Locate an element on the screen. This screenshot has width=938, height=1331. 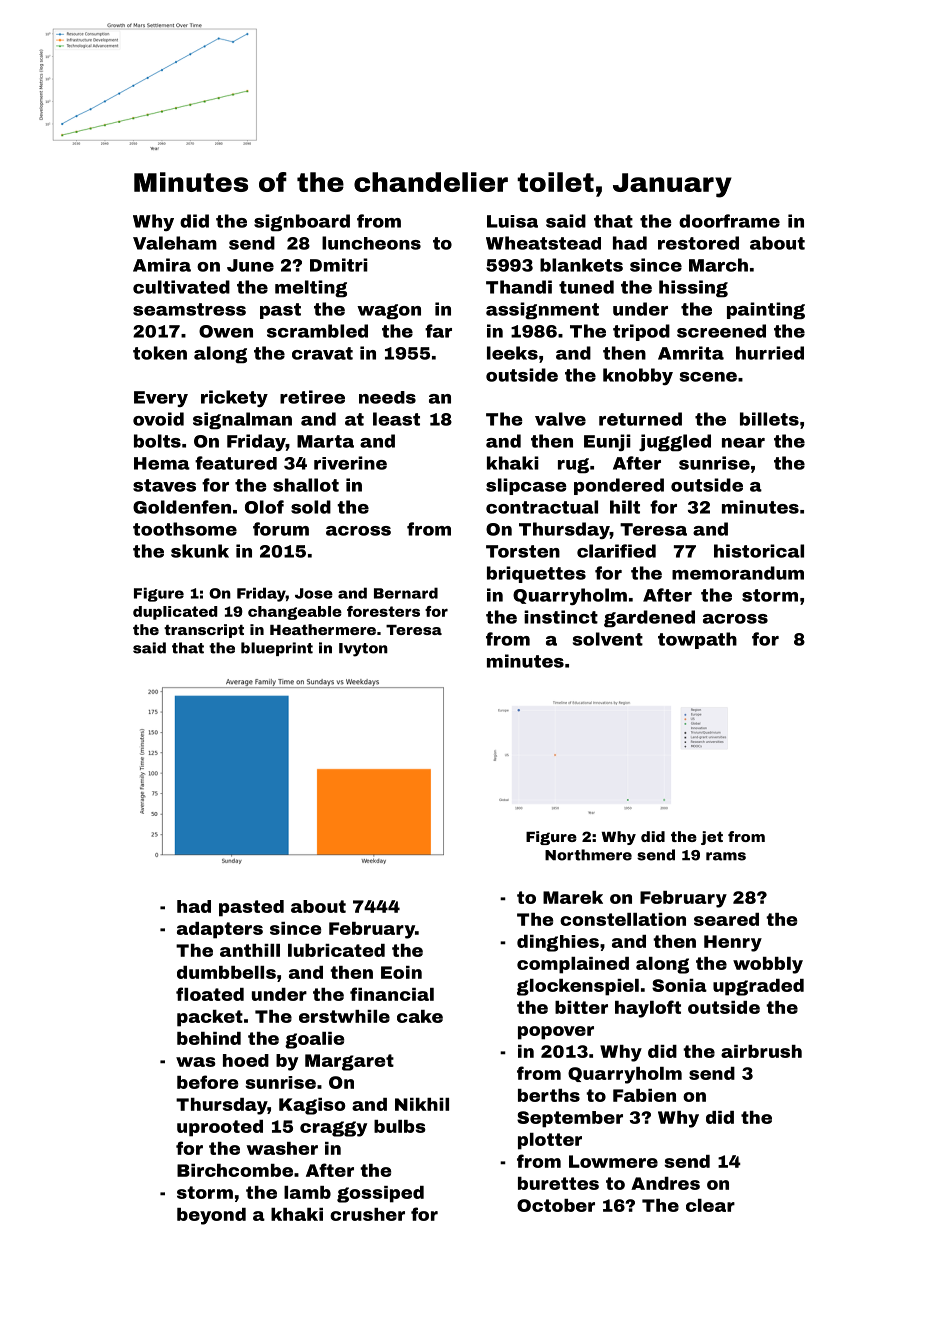
Valeham is located at coordinates (175, 243).
